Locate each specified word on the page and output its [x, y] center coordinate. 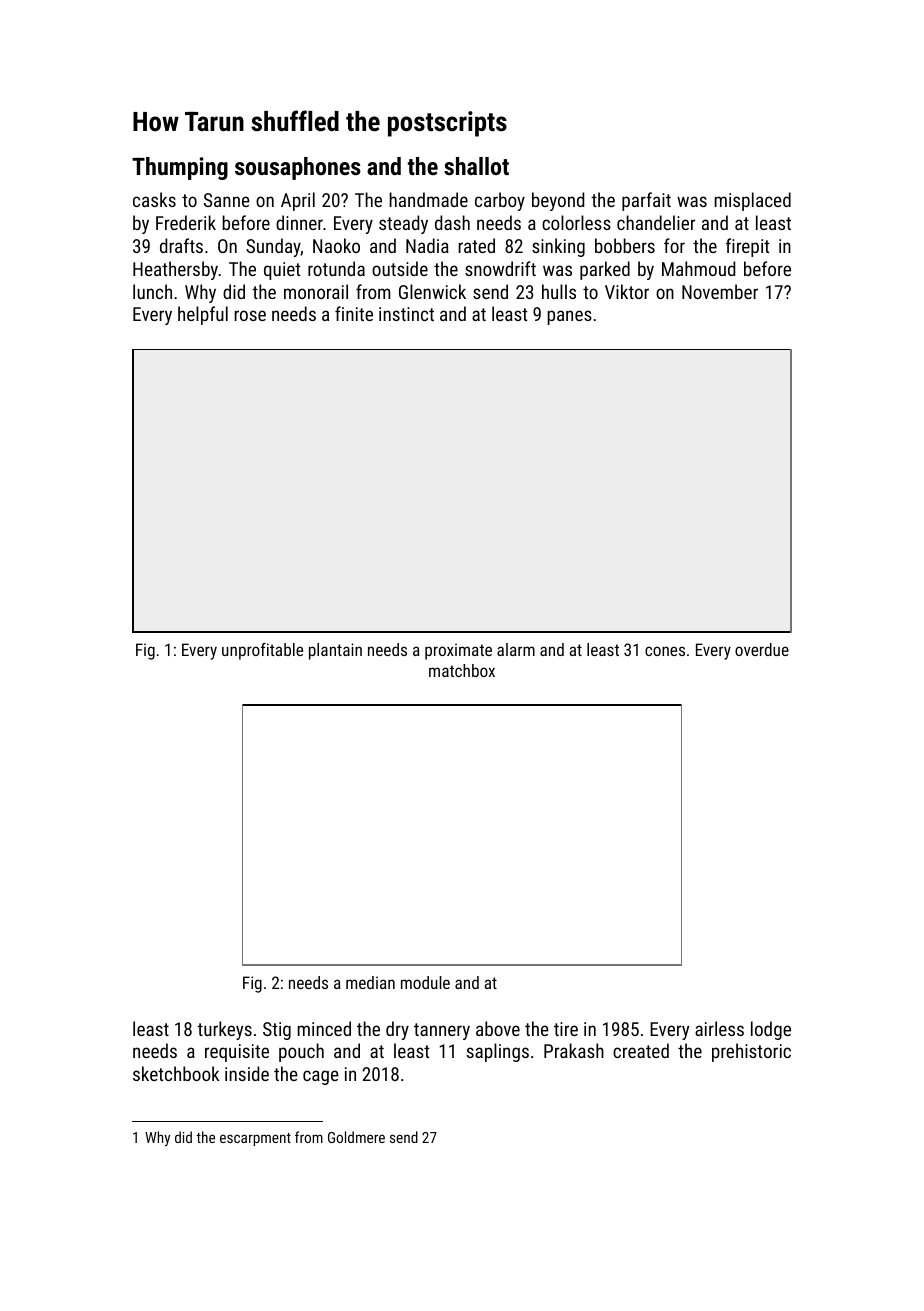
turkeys [224, 1030]
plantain [335, 651]
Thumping [180, 168]
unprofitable [262, 651]
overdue [762, 649]
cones [665, 651]
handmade [428, 199]
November [720, 291]
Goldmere [356, 1137]
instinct [406, 314]
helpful [203, 315]
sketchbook [176, 1073]
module [425, 982]
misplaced [753, 201]
